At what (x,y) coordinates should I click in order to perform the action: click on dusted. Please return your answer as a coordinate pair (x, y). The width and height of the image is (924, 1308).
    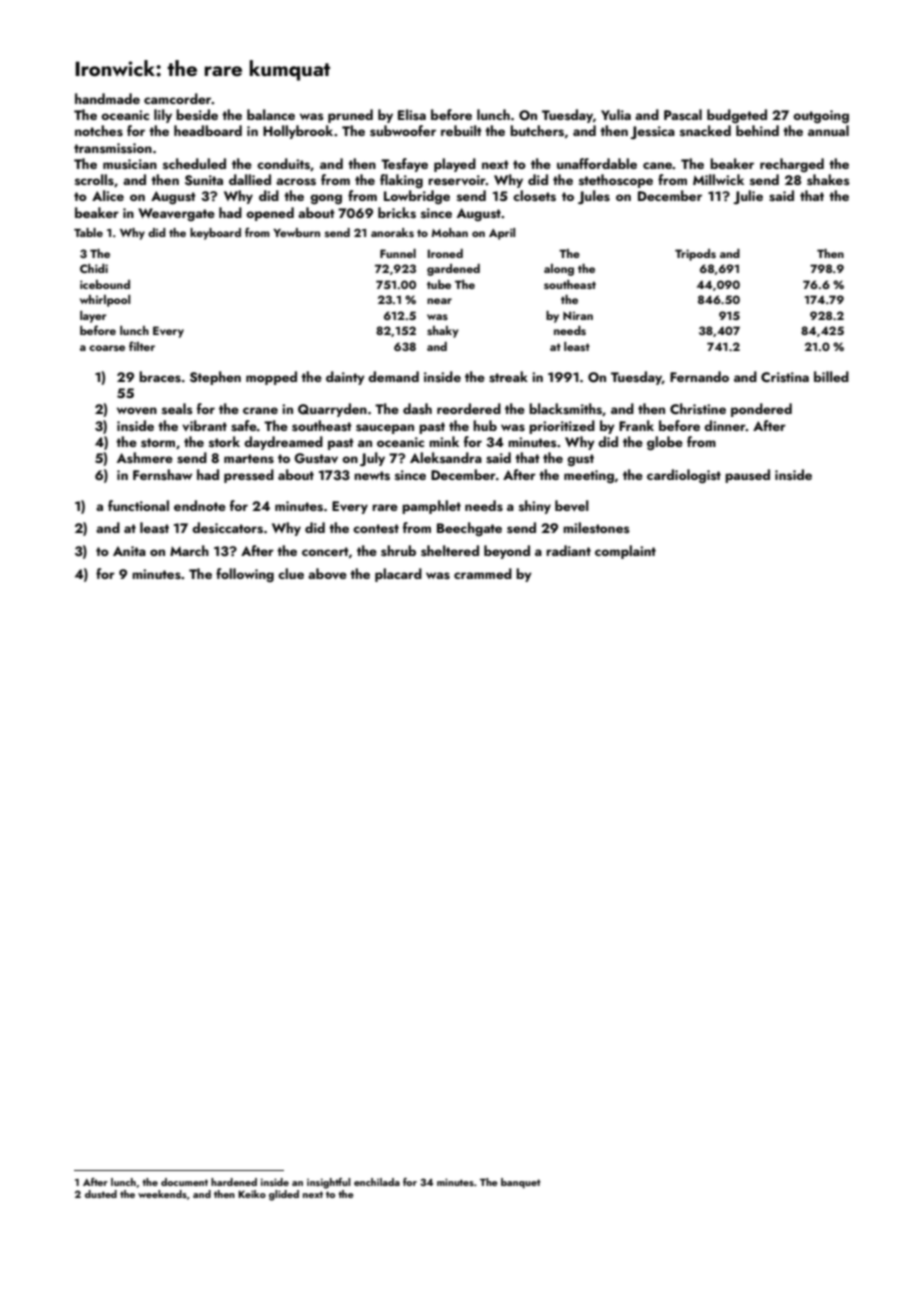
    Looking at the image, I should click on (101, 1194).
